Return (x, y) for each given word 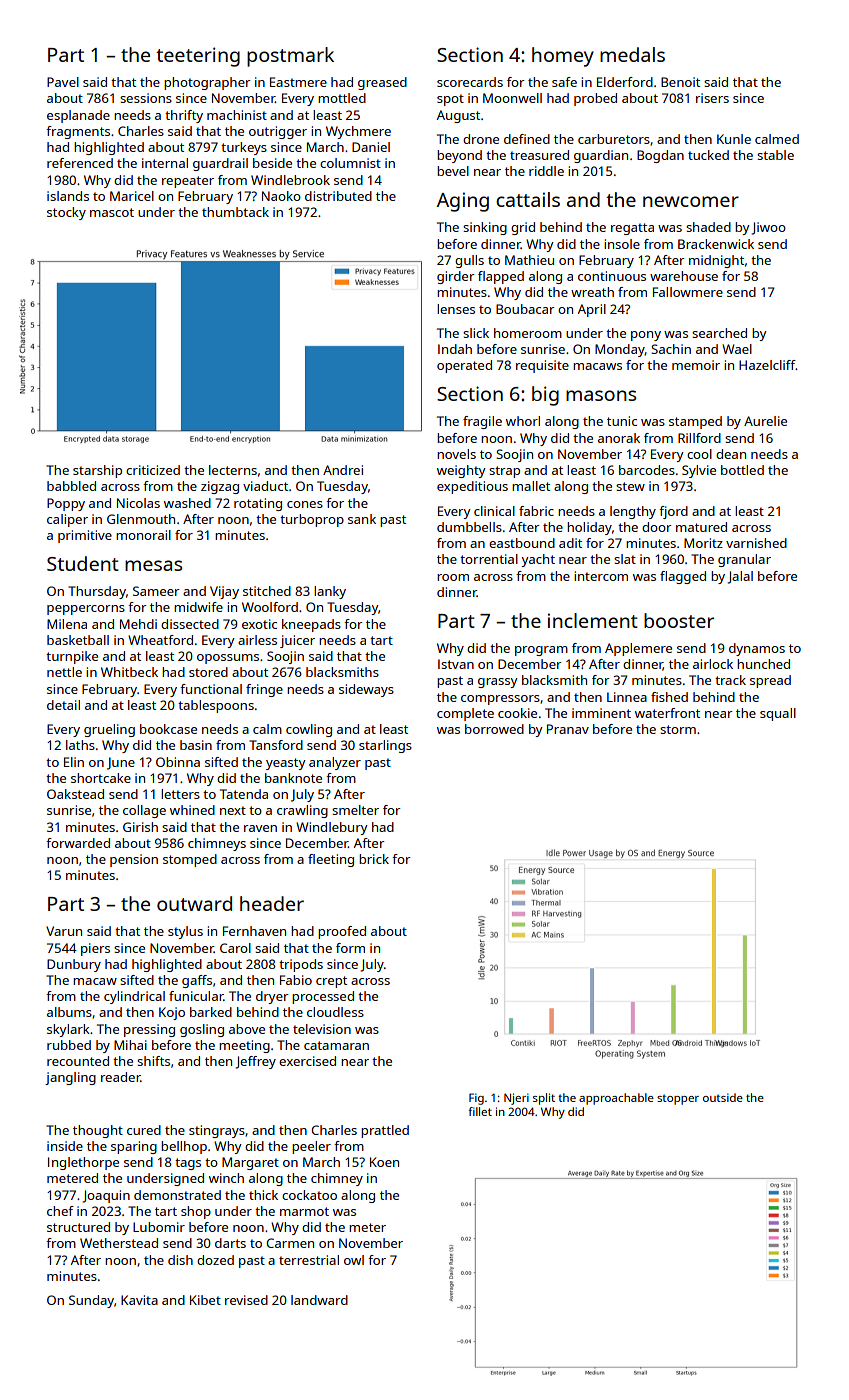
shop (196, 1212)
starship (97, 471)
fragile (482, 422)
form (350, 948)
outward (194, 903)
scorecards (470, 82)
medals (632, 54)
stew (630, 486)
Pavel (63, 82)
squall (778, 714)
